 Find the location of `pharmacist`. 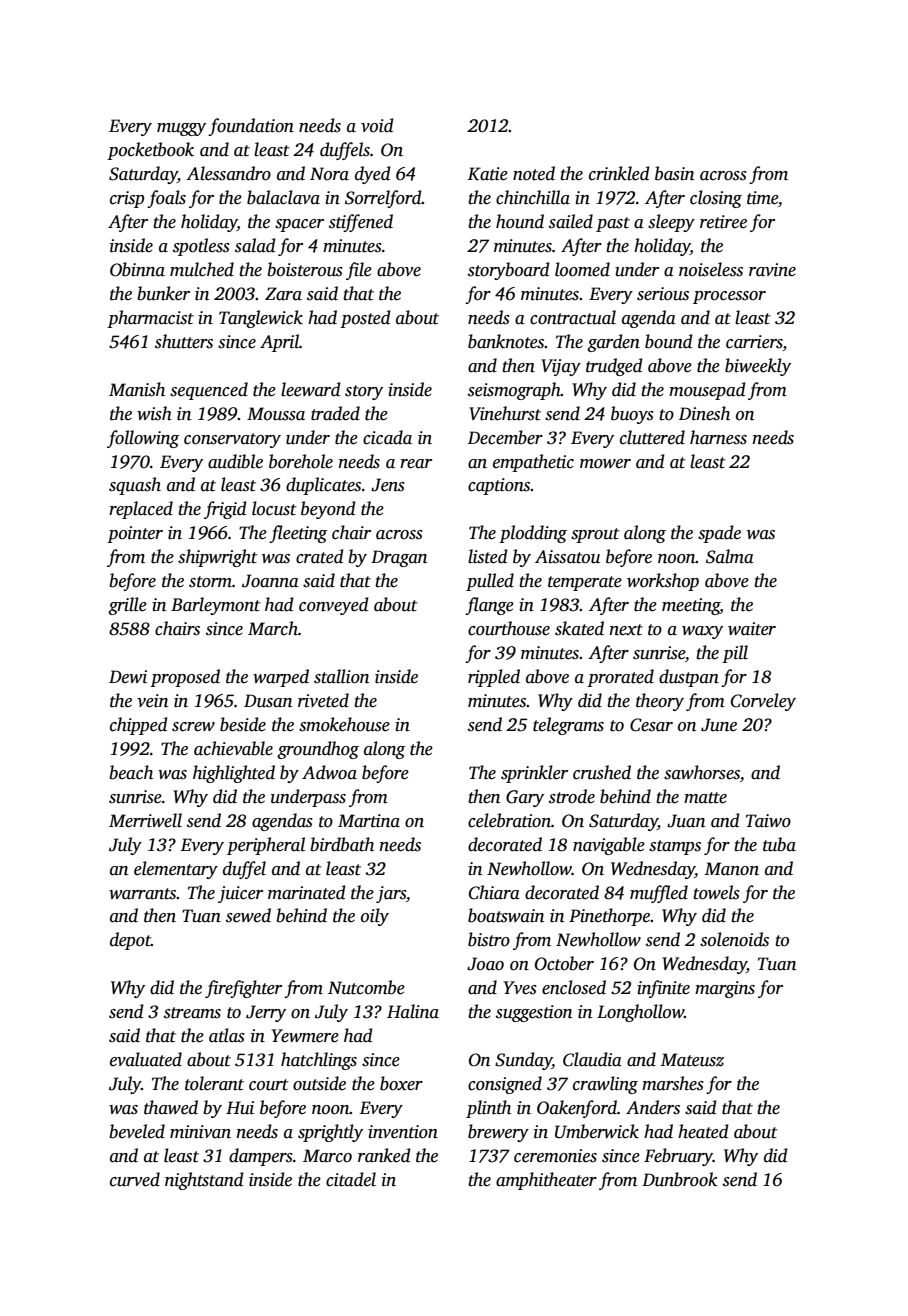

pharmacist is located at coordinates (150, 319).
